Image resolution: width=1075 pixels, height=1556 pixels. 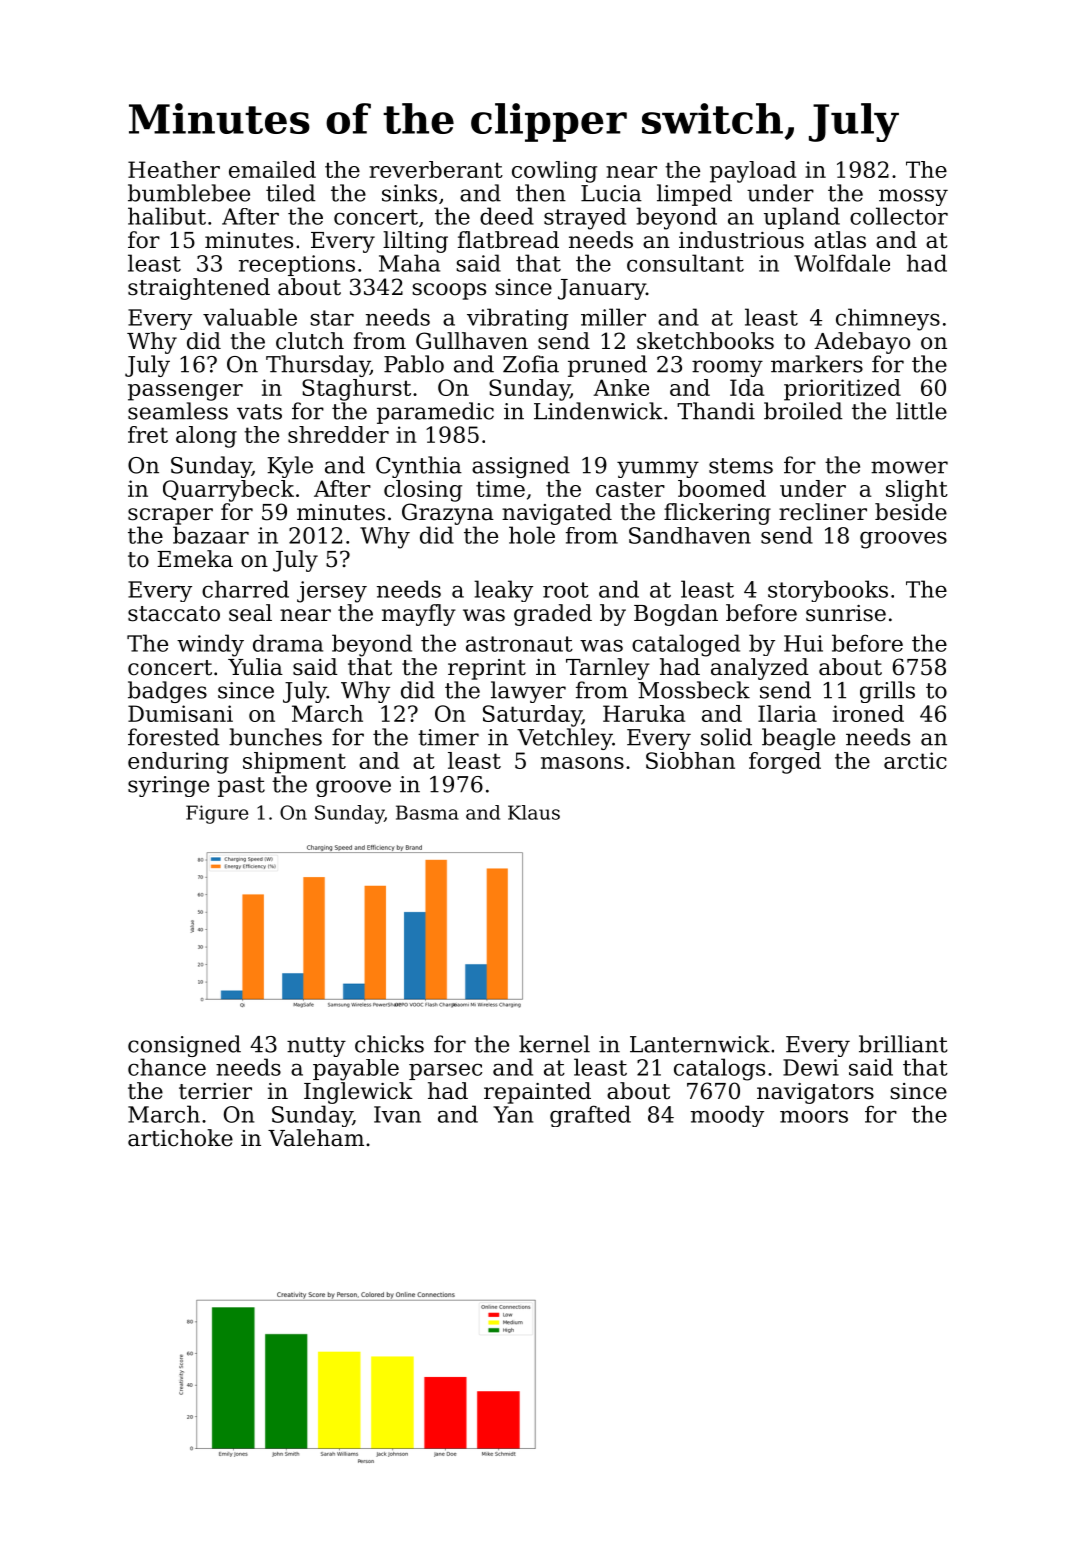 What do you see at coordinates (199, 289) in the image?
I see `straightened` at bounding box center [199, 289].
